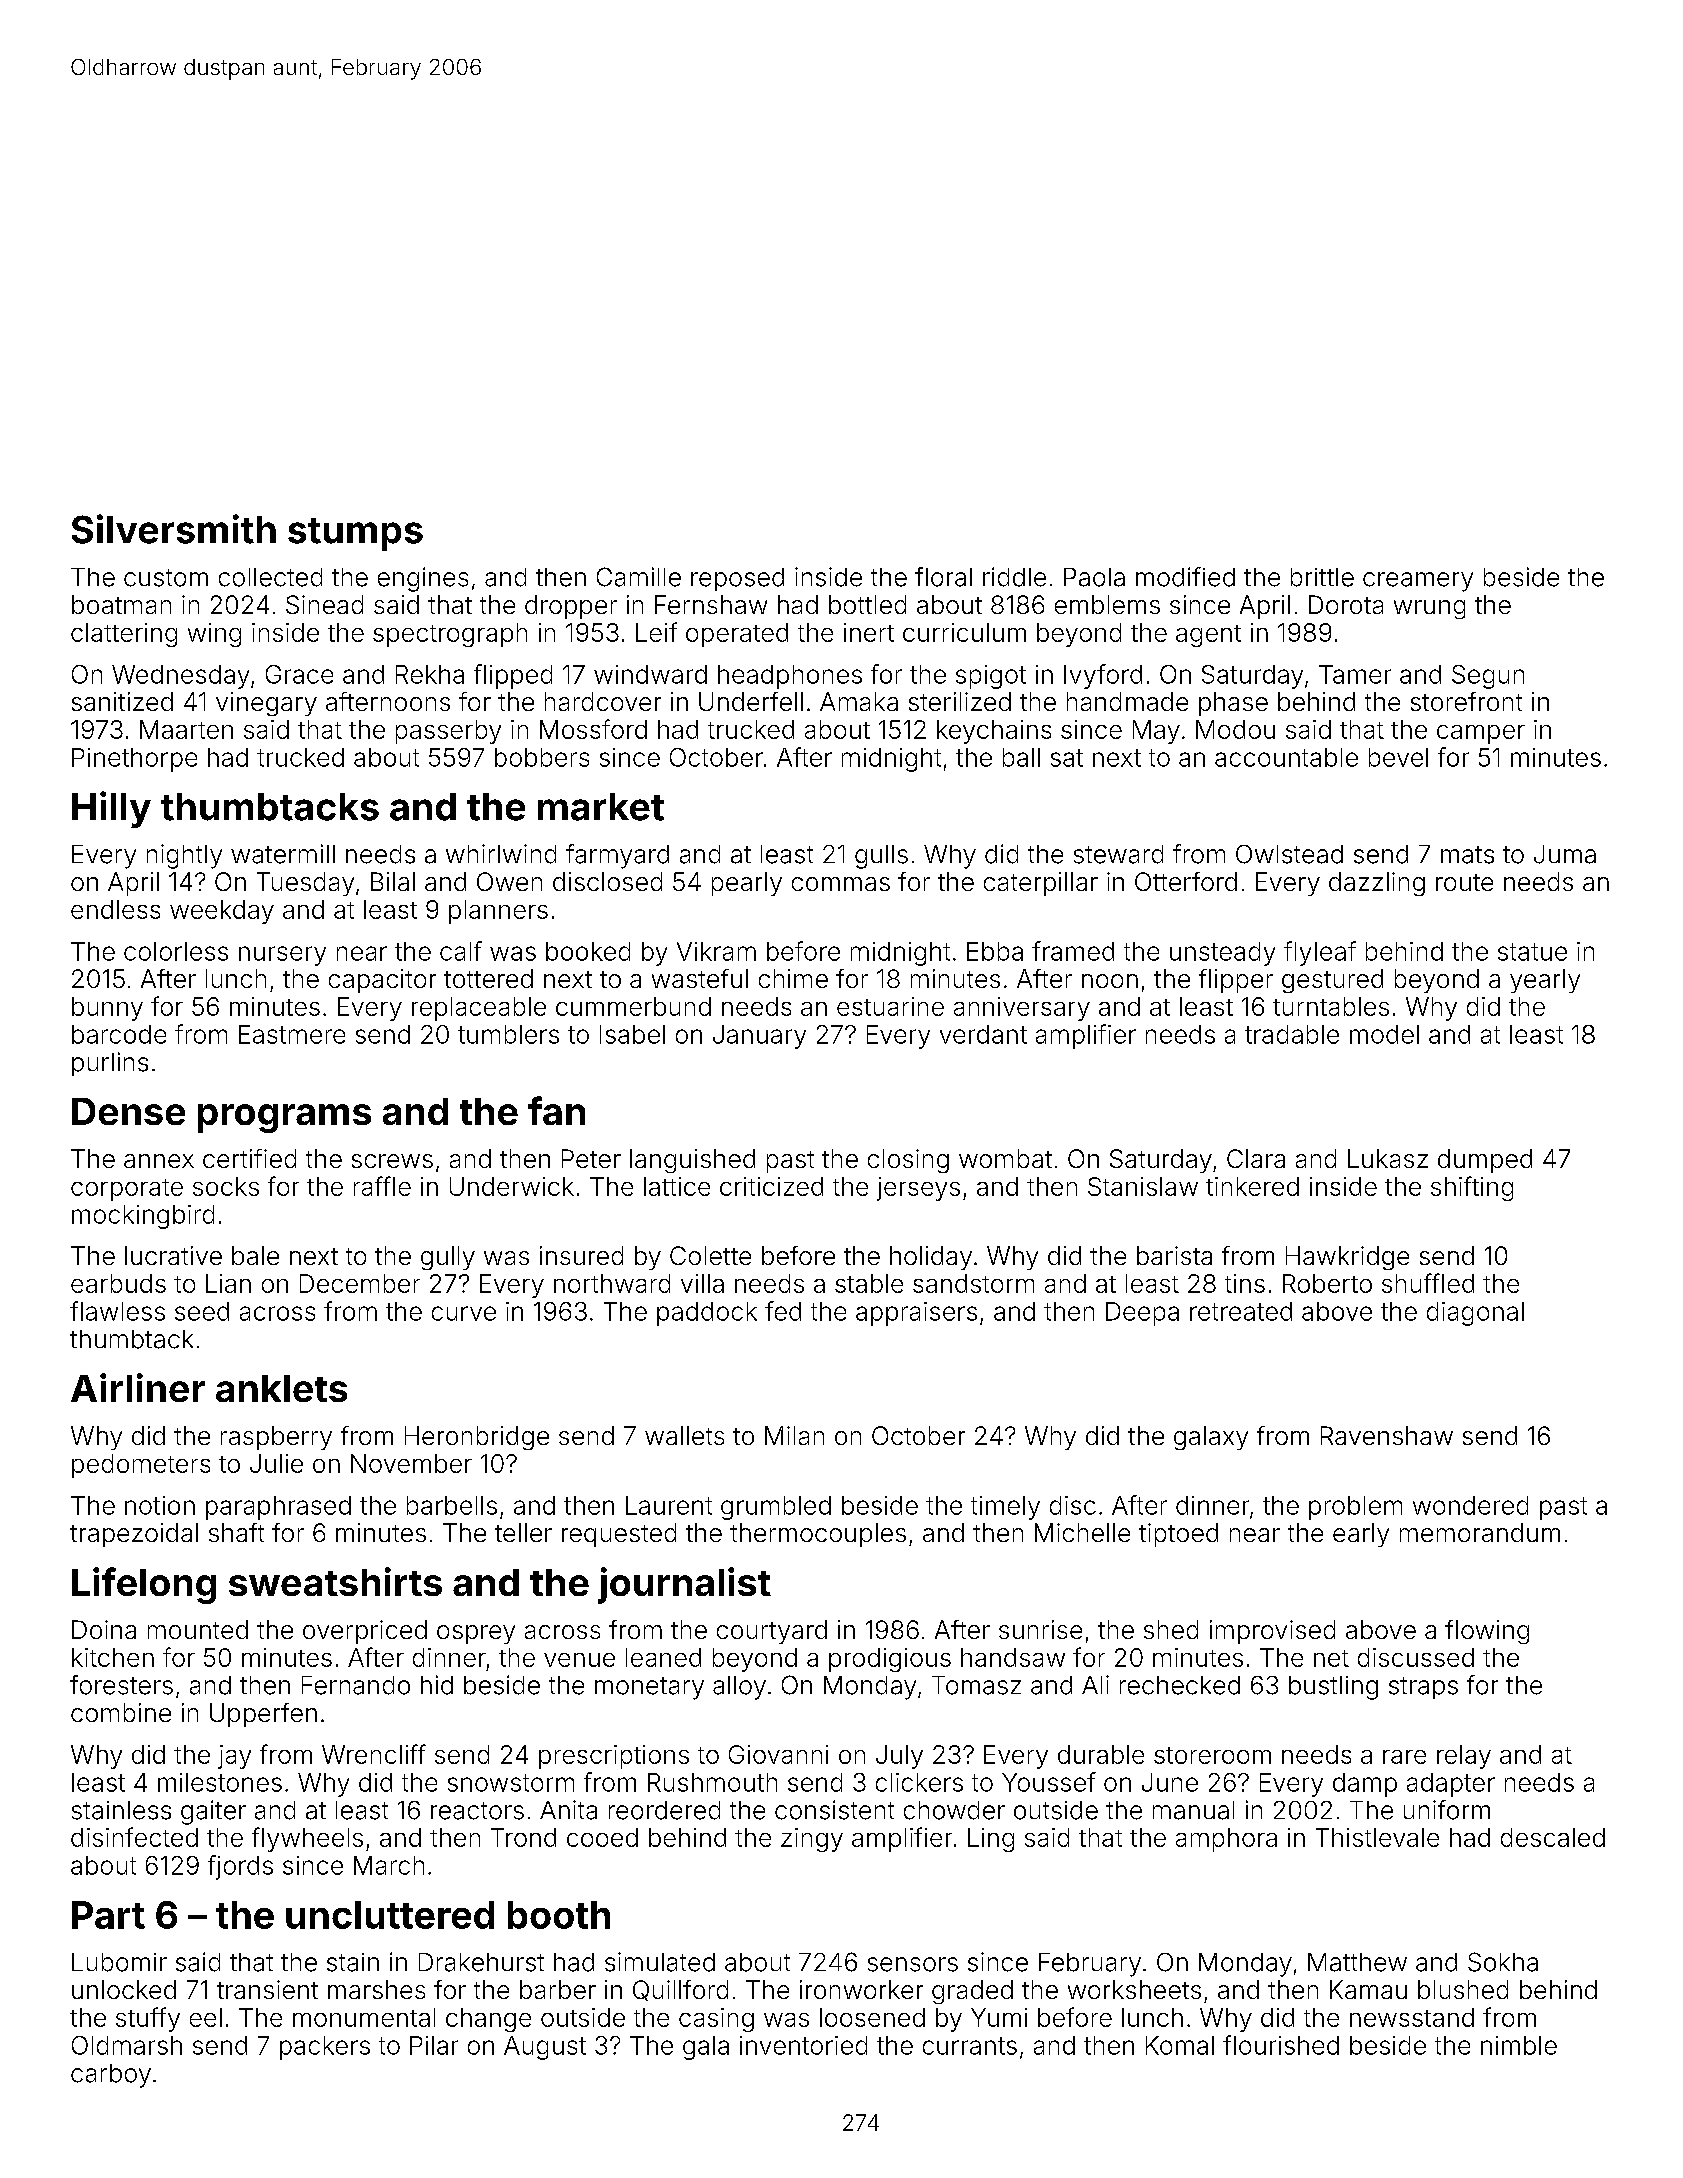 This document has width=1683, height=2178. I want to click on floral, so click(943, 577).
